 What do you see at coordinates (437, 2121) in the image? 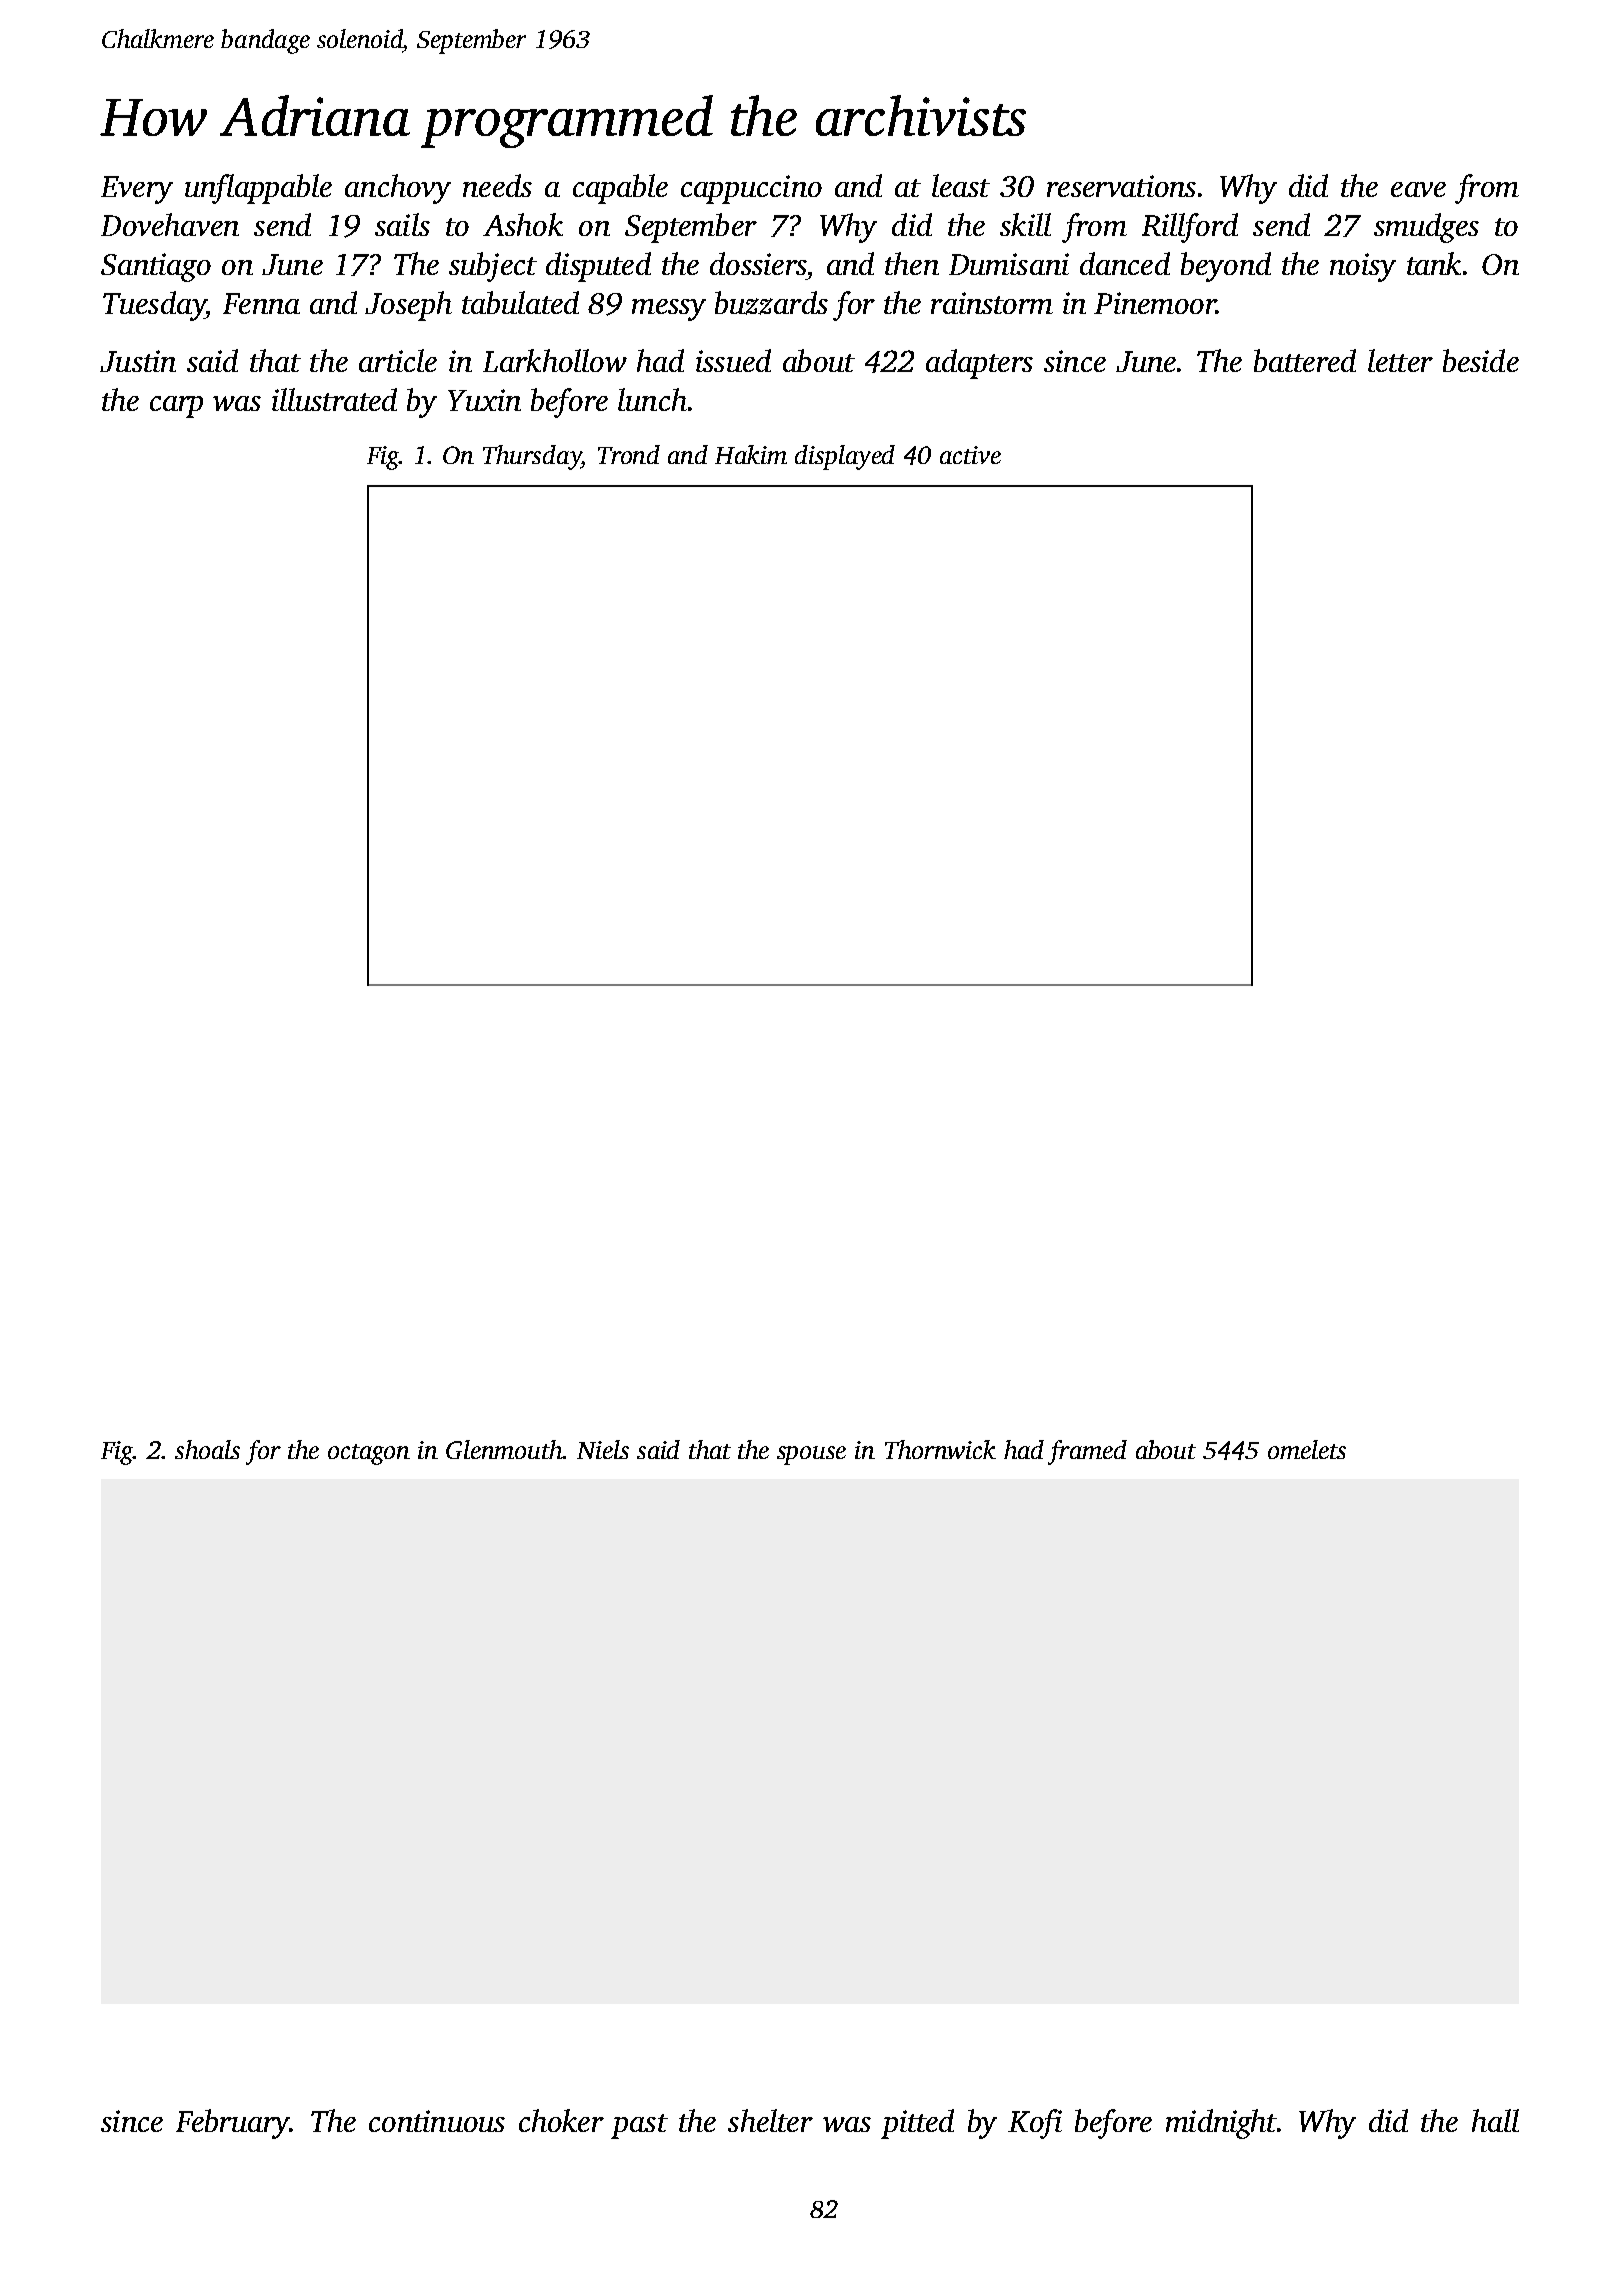
I see `continuous` at bounding box center [437, 2121].
